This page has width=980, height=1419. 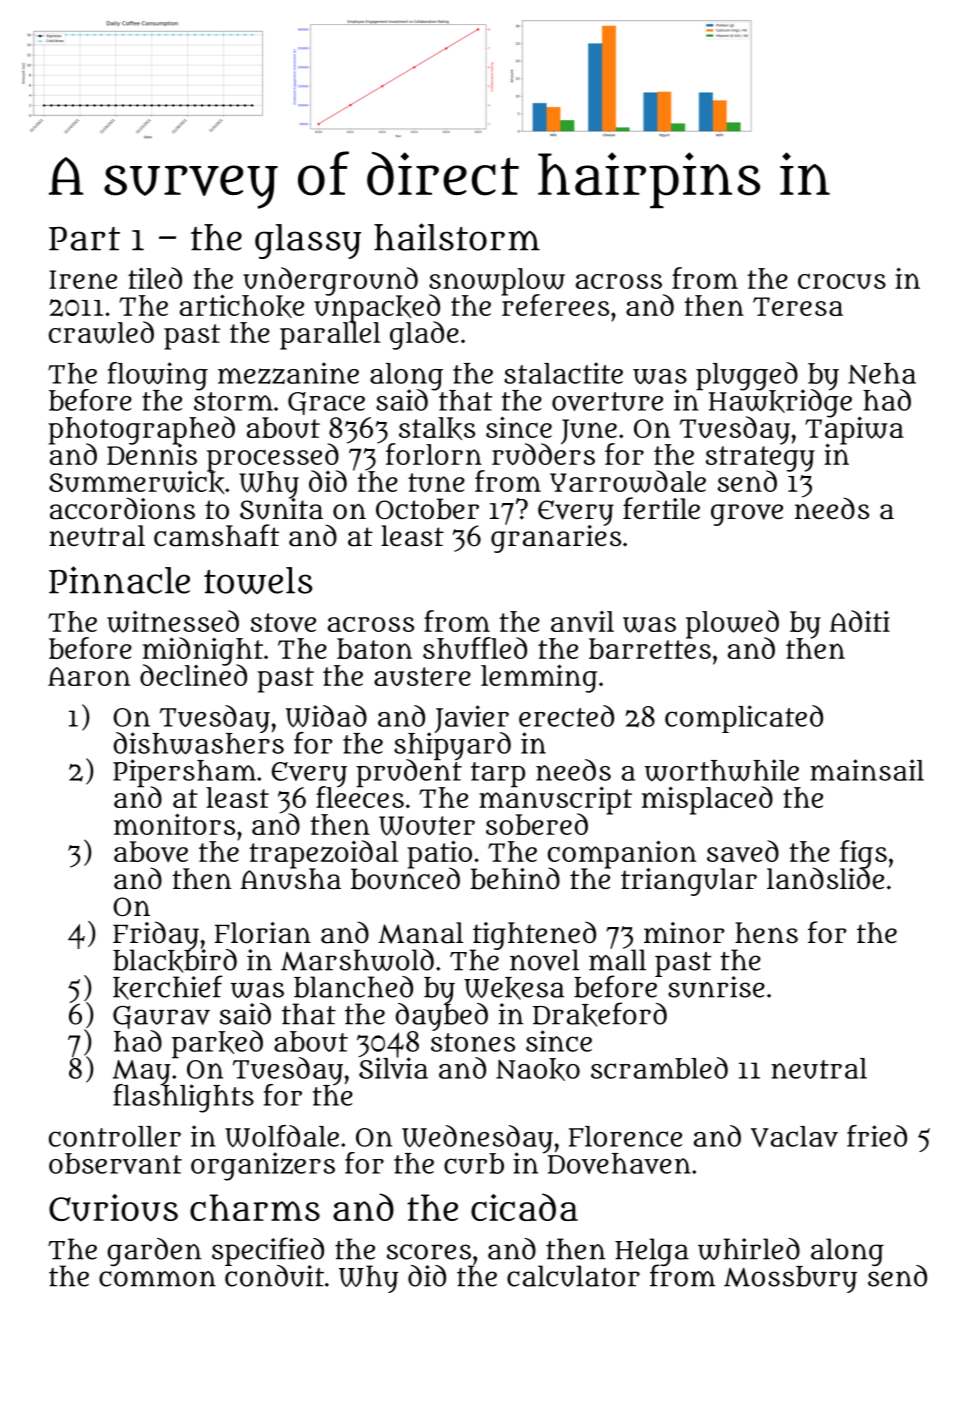 I want to click on sunrise, so click(x=716, y=987).
